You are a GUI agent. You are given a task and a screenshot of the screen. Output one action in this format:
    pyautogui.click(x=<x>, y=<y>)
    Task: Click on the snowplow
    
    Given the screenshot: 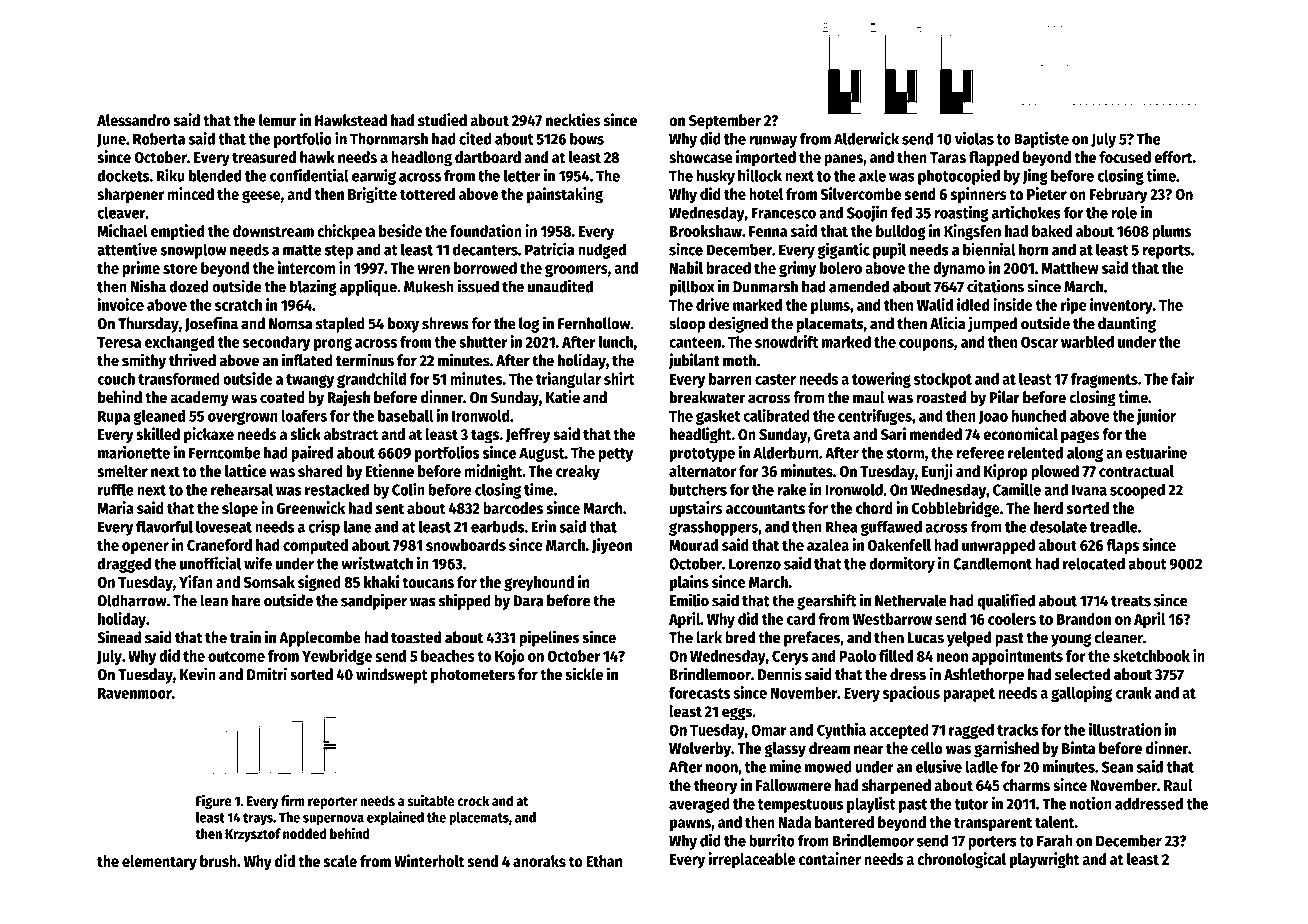 What is the action you would take?
    pyautogui.click(x=193, y=251)
